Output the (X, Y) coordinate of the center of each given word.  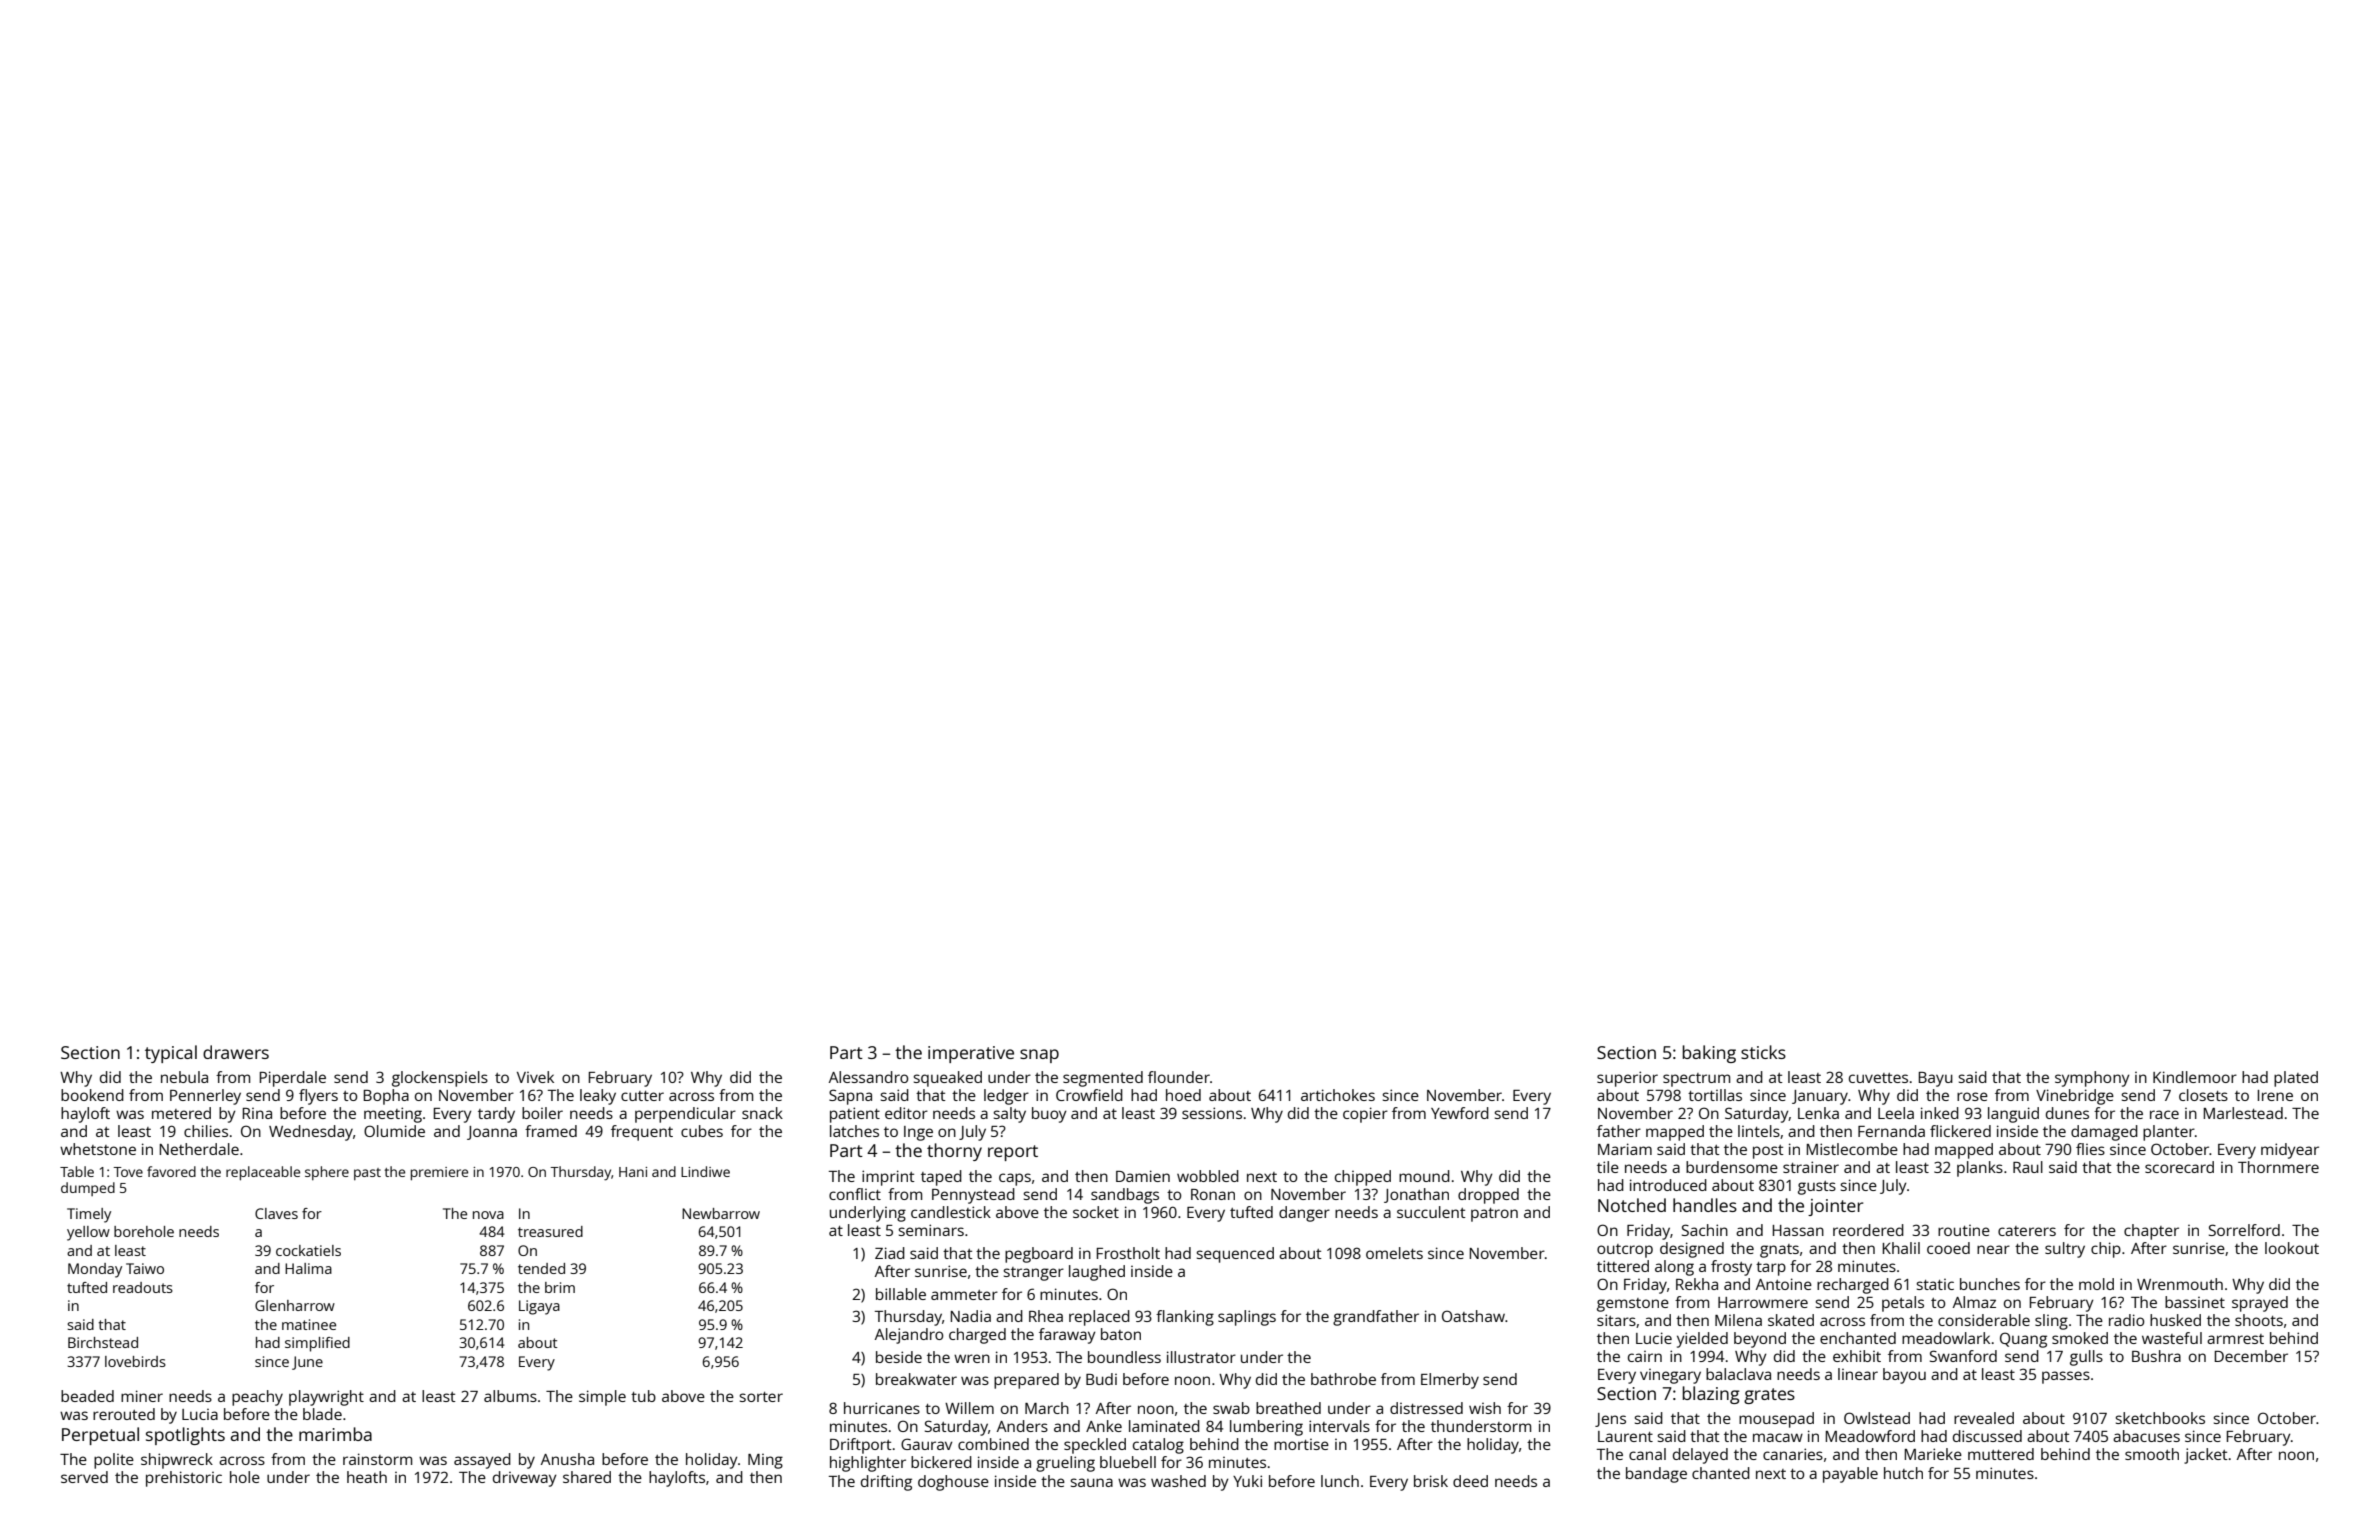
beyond (1760, 1340)
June (307, 1363)
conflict (855, 1194)
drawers (236, 1052)
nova (488, 1215)
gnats (1779, 1251)
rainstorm (377, 1459)
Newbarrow (721, 1213)
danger (1304, 1214)
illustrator (1201, 1357)
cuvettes (1878, 1078)
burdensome (1732, 1167)
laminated (1164, 1426)
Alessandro (868, 1077)
